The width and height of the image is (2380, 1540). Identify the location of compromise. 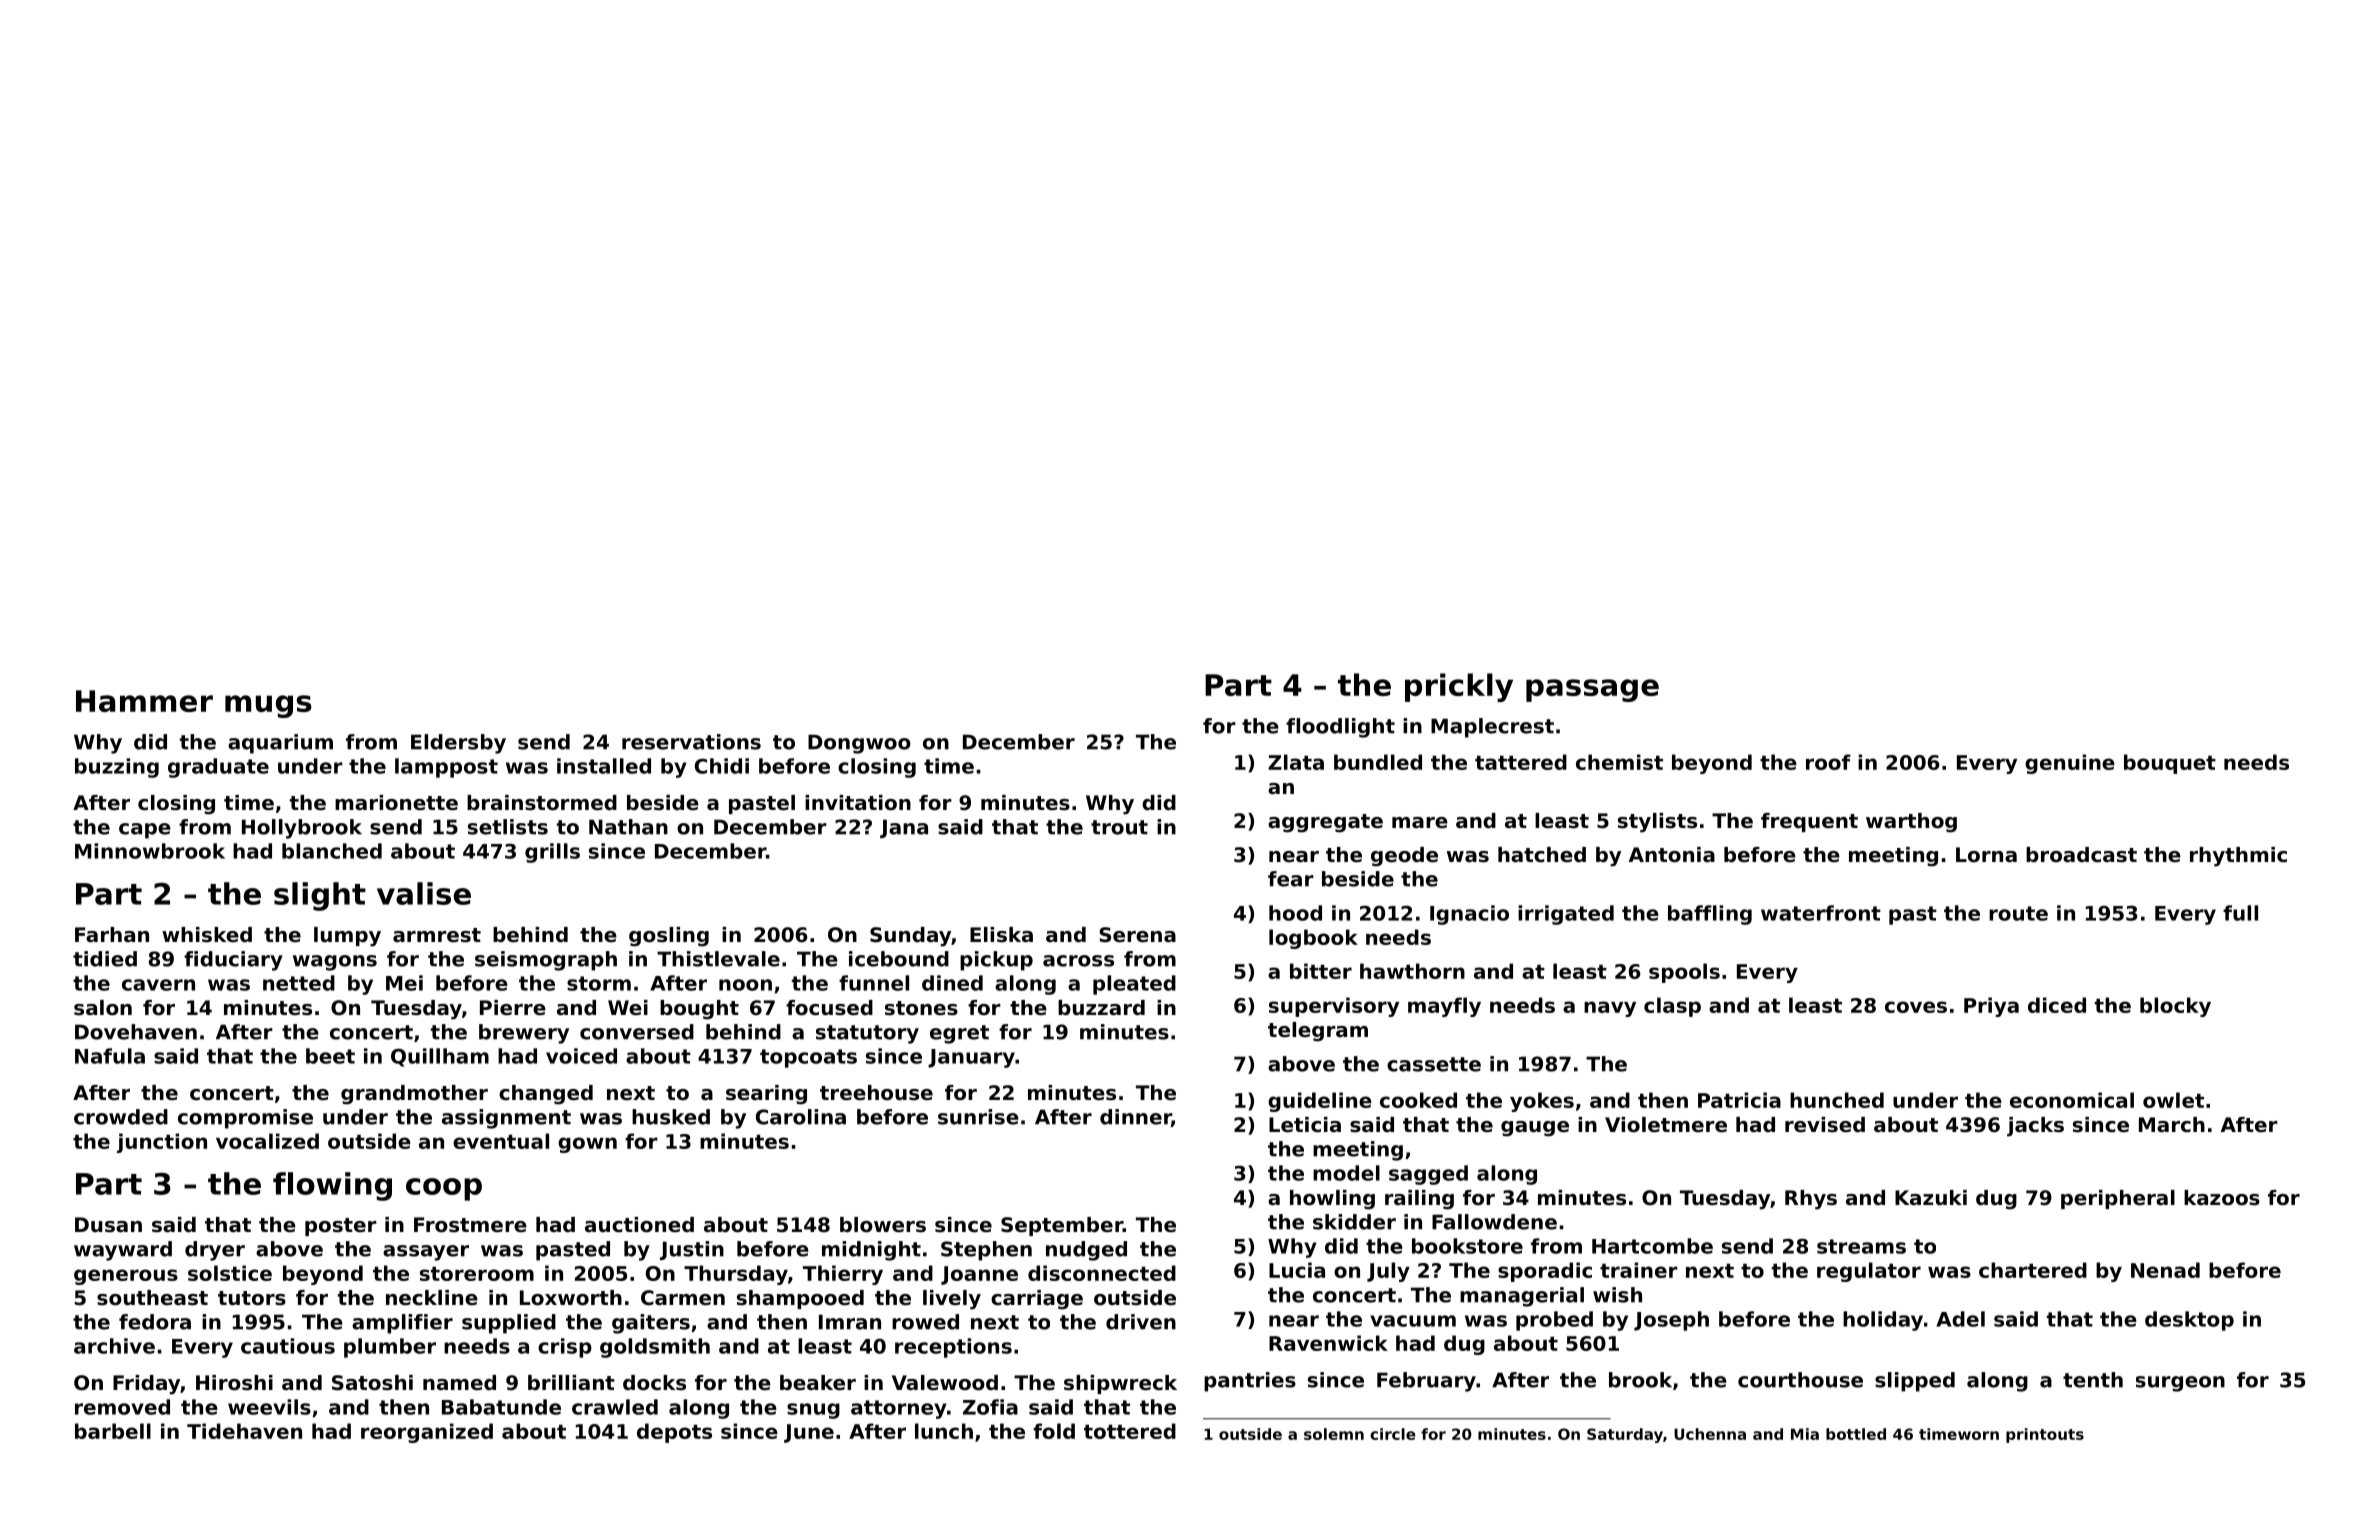
(245, 1119).
